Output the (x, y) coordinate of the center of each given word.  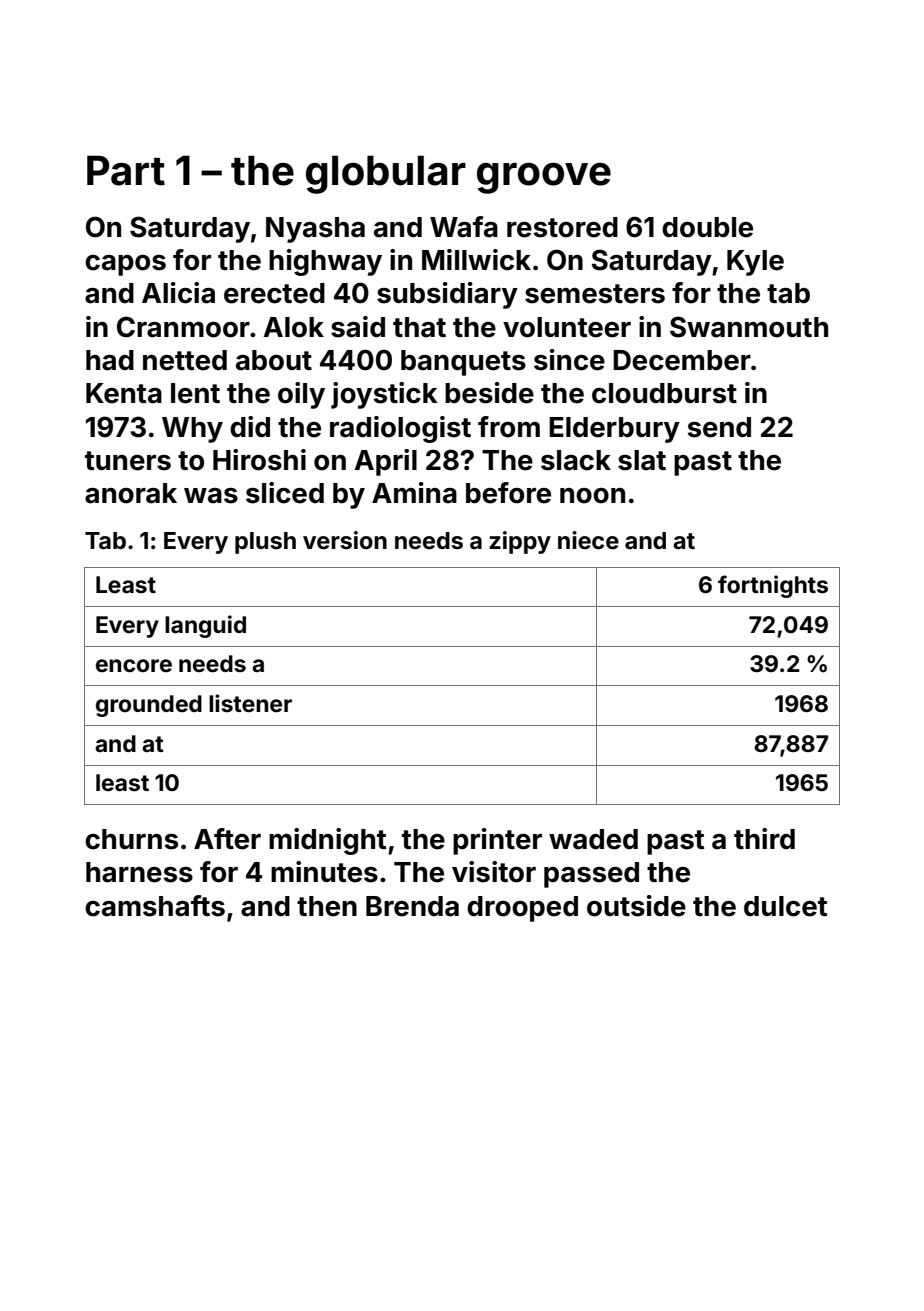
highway (325, 262)
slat (642, 460)
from (509, 427)
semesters (595, 294)
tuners (128, 461)
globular (386, 174)
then (327, 906)
